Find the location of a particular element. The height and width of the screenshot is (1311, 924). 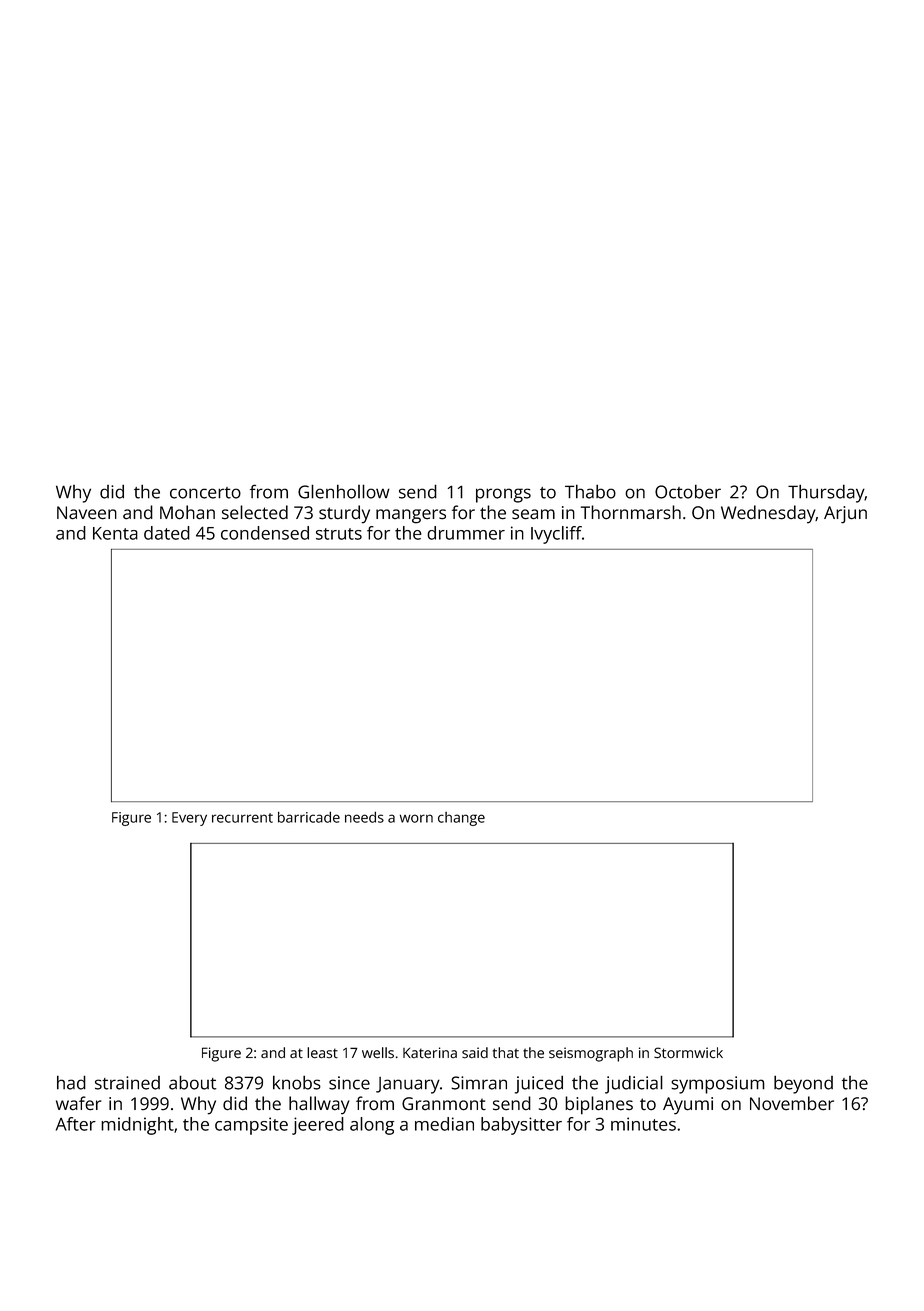

change is located at coordinates (461, 819).
